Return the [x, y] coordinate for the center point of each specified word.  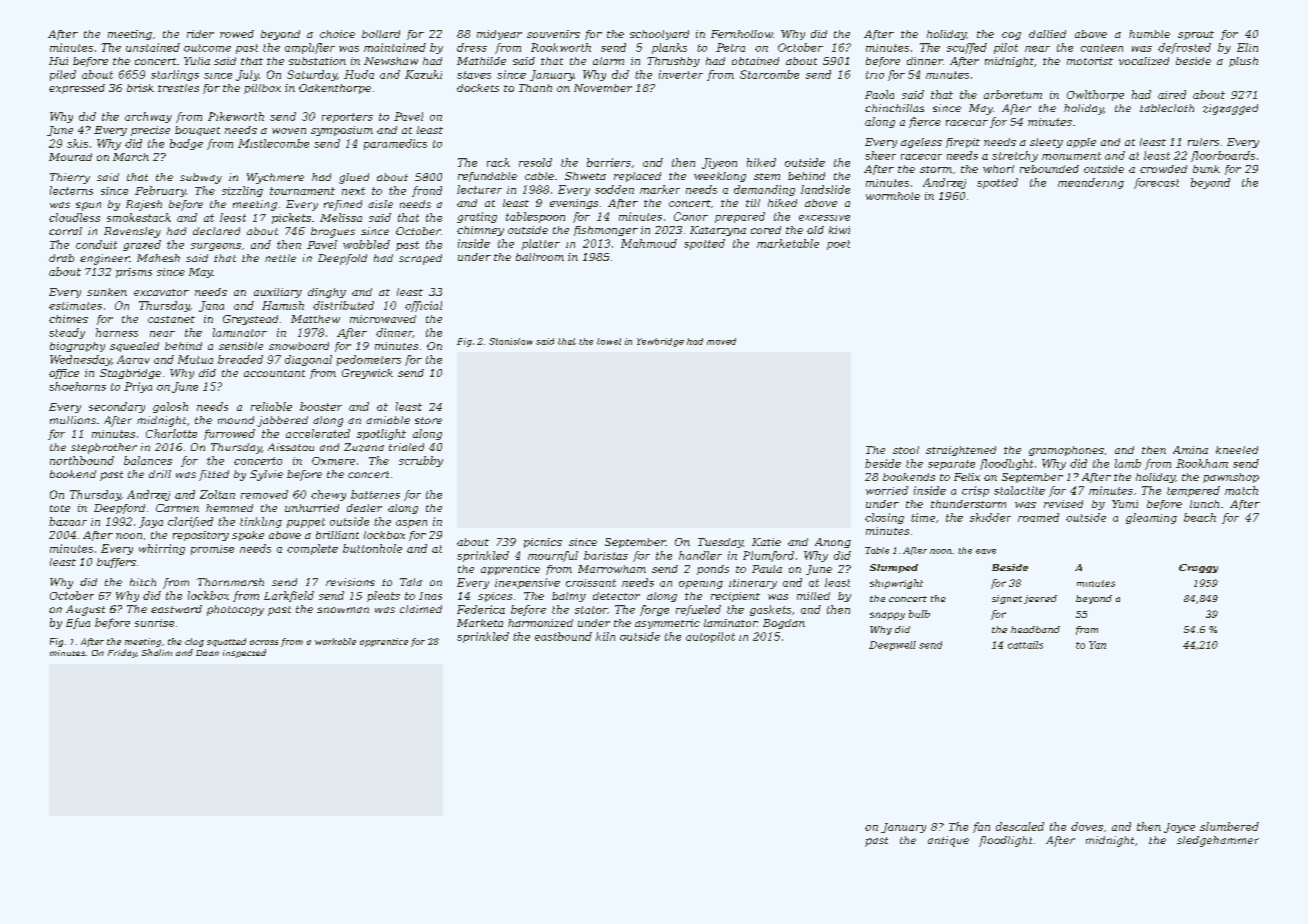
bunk [1206, 169]
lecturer [479, 189]
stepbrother [104, 448]
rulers [1203, 142]
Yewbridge [660, 342]
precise [150, 131]
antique [948, 841]
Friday [122, 653]
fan [981, 827]
